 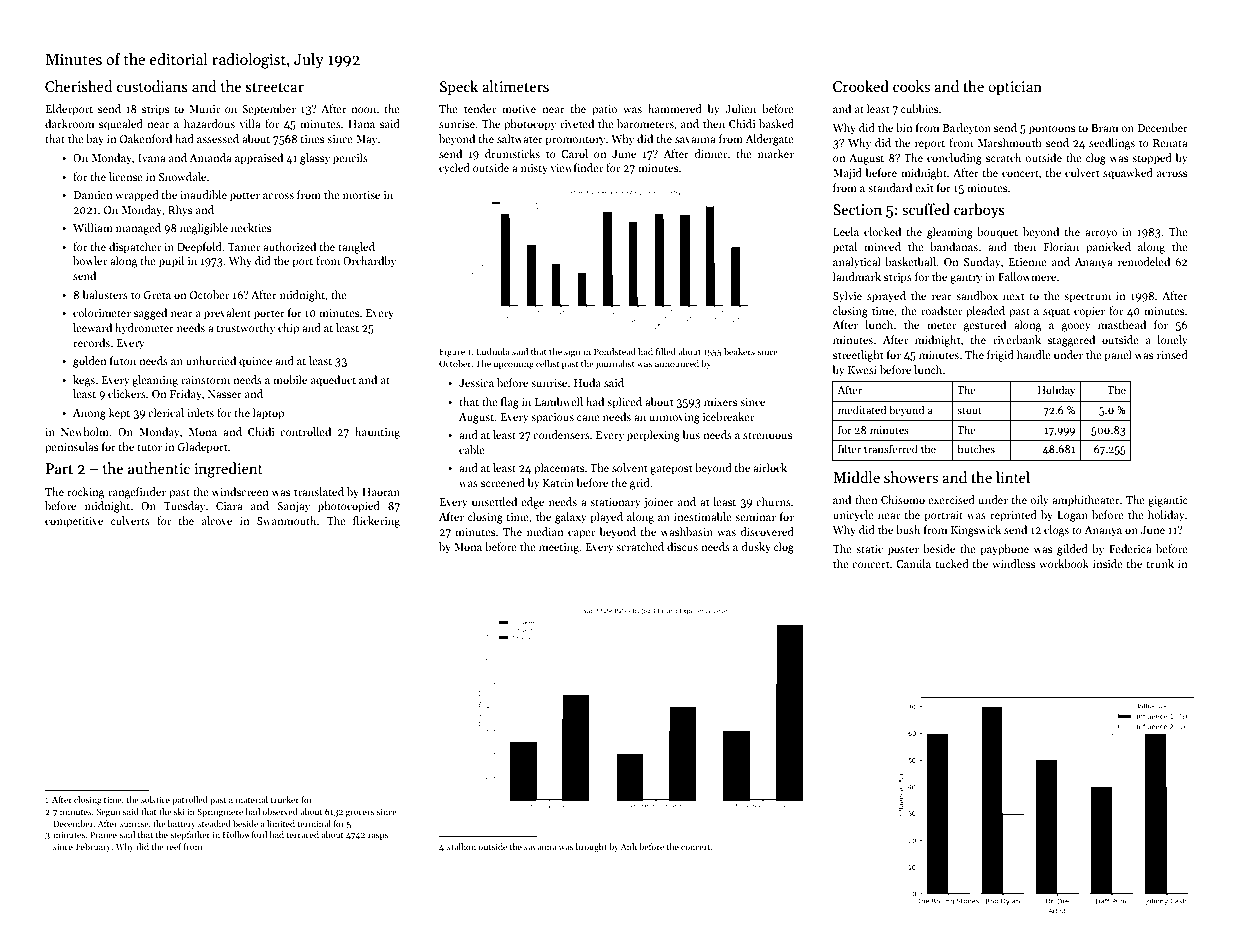 What do you see at coordinates (268, 414) in the document?
I see `laptop` at bounding box center [268, 414].
